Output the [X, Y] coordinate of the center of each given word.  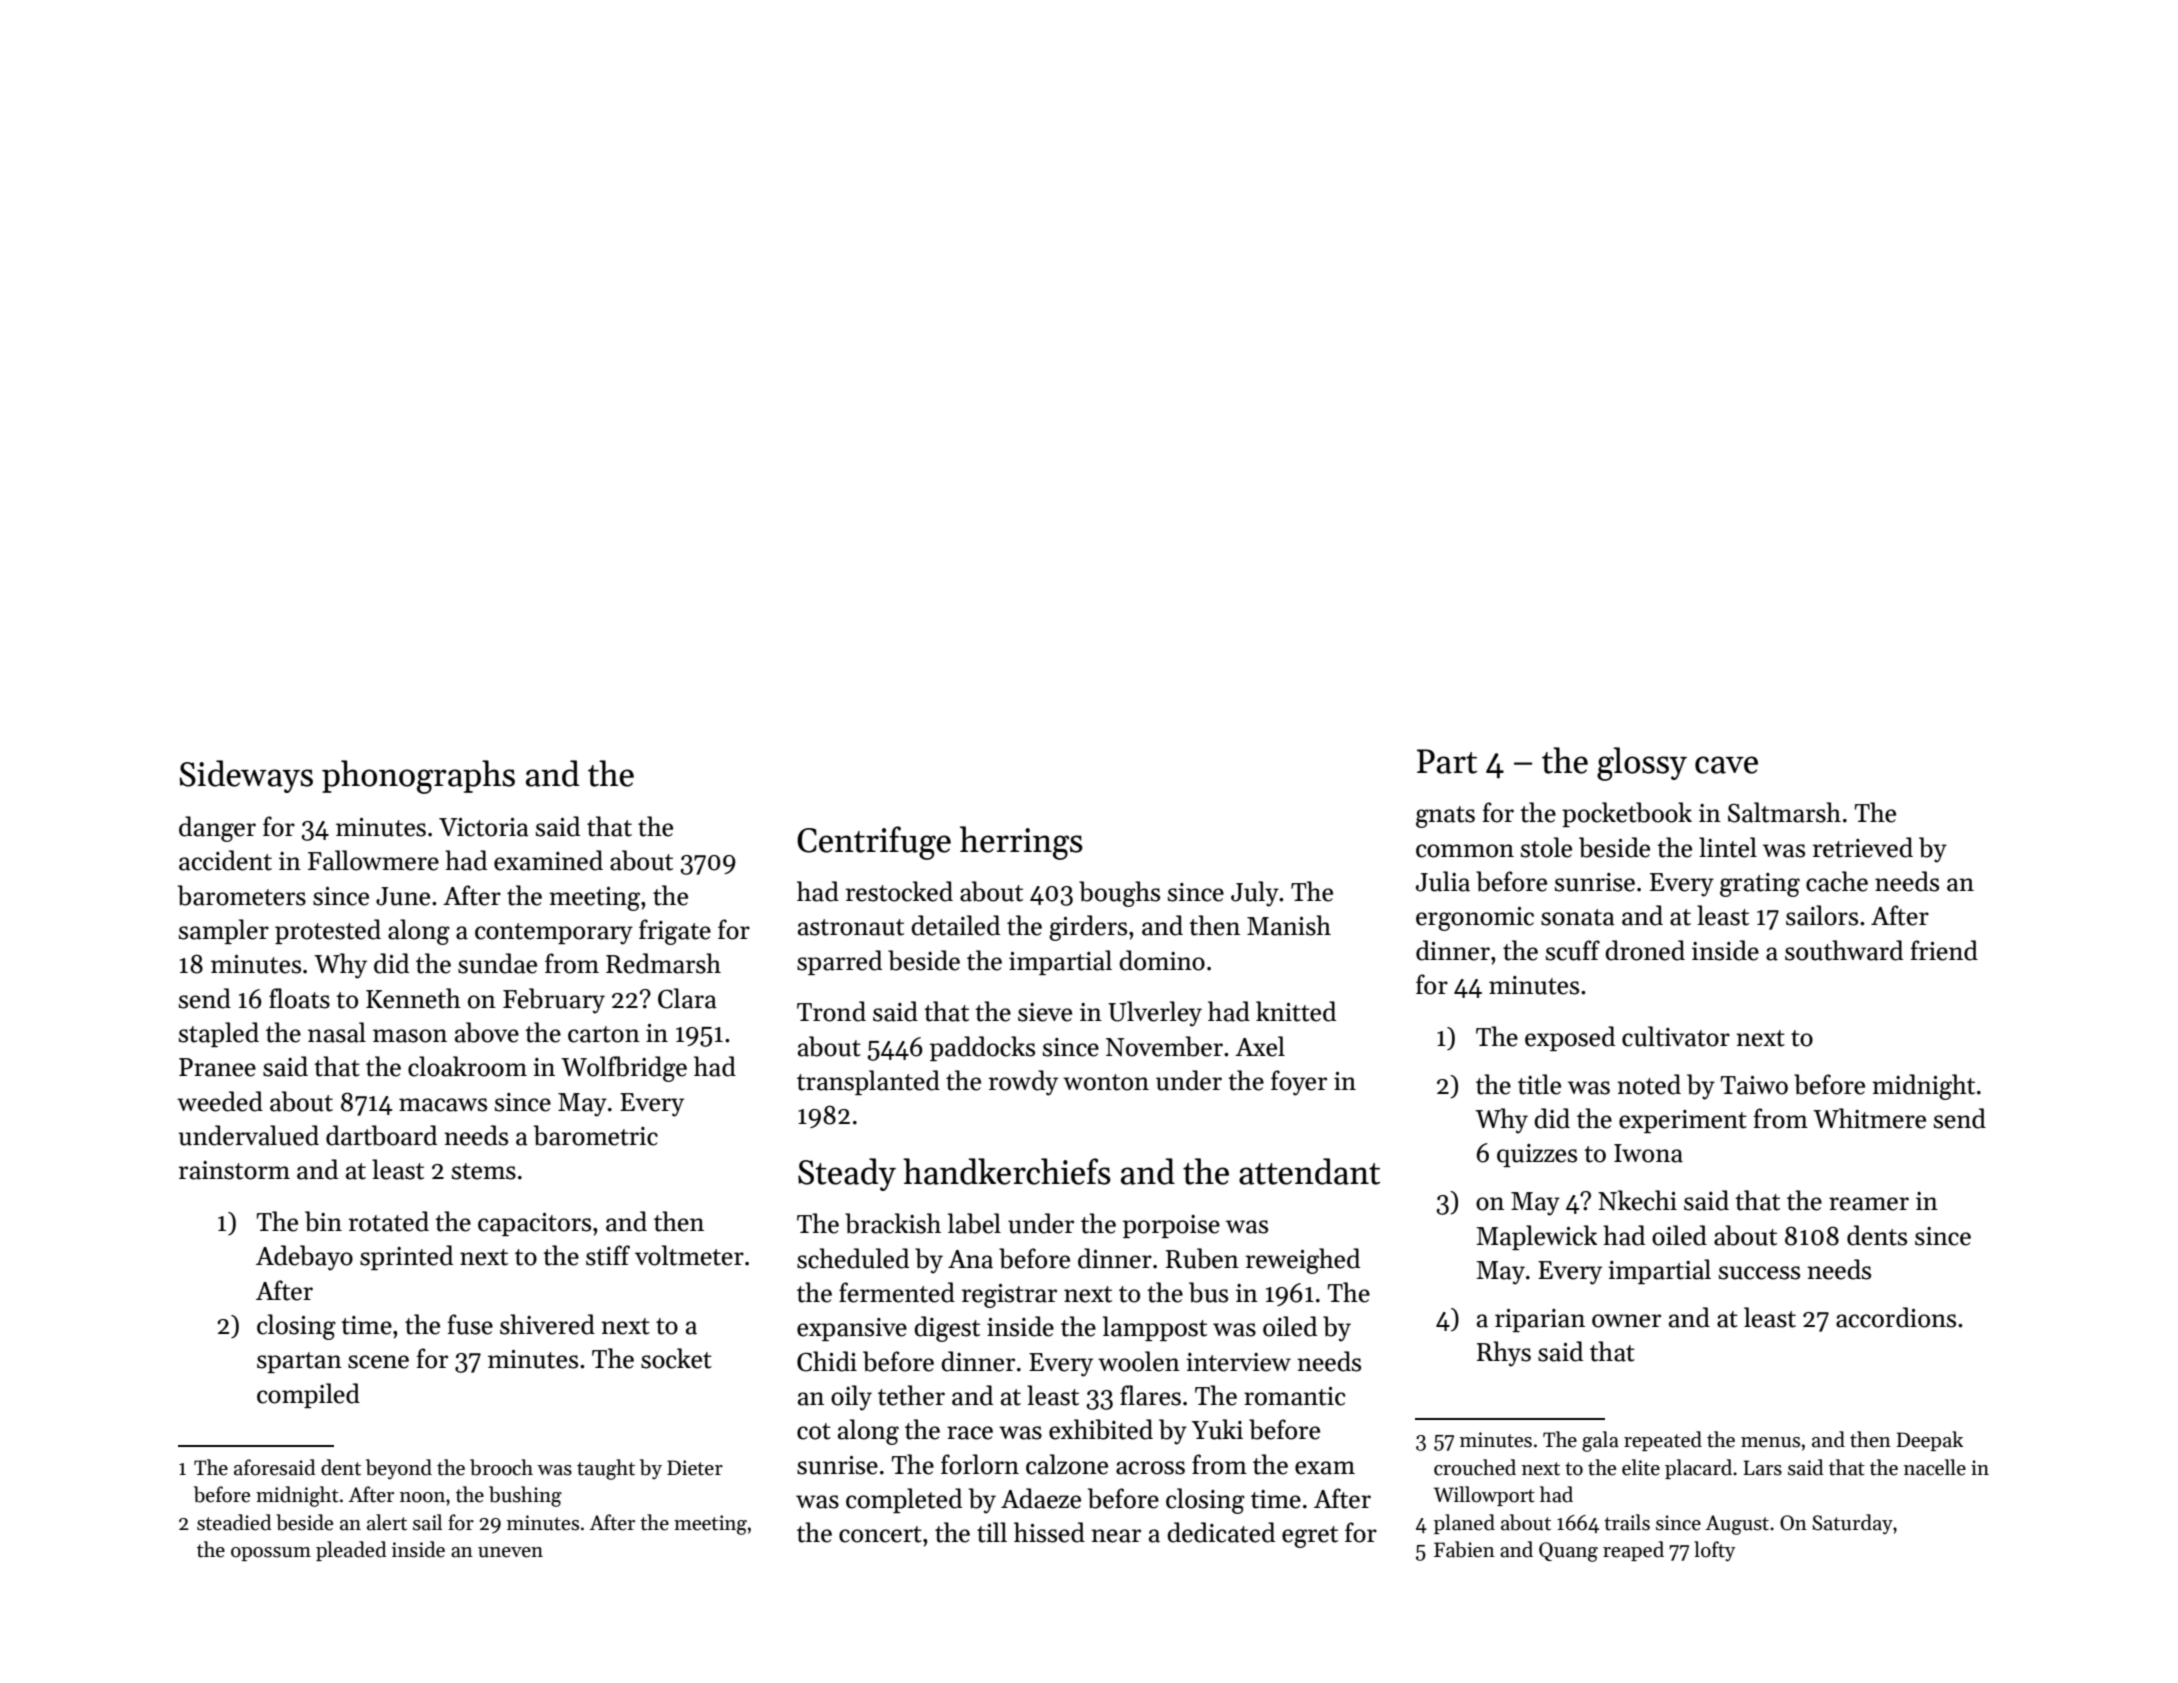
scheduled [853, 1258]
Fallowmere [373, 860]
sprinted [406, 1257]
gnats [1445, 817]
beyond [399, 1469]
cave [1726, 765]
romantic [1295, 1396]
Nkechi [1637, 1200]
